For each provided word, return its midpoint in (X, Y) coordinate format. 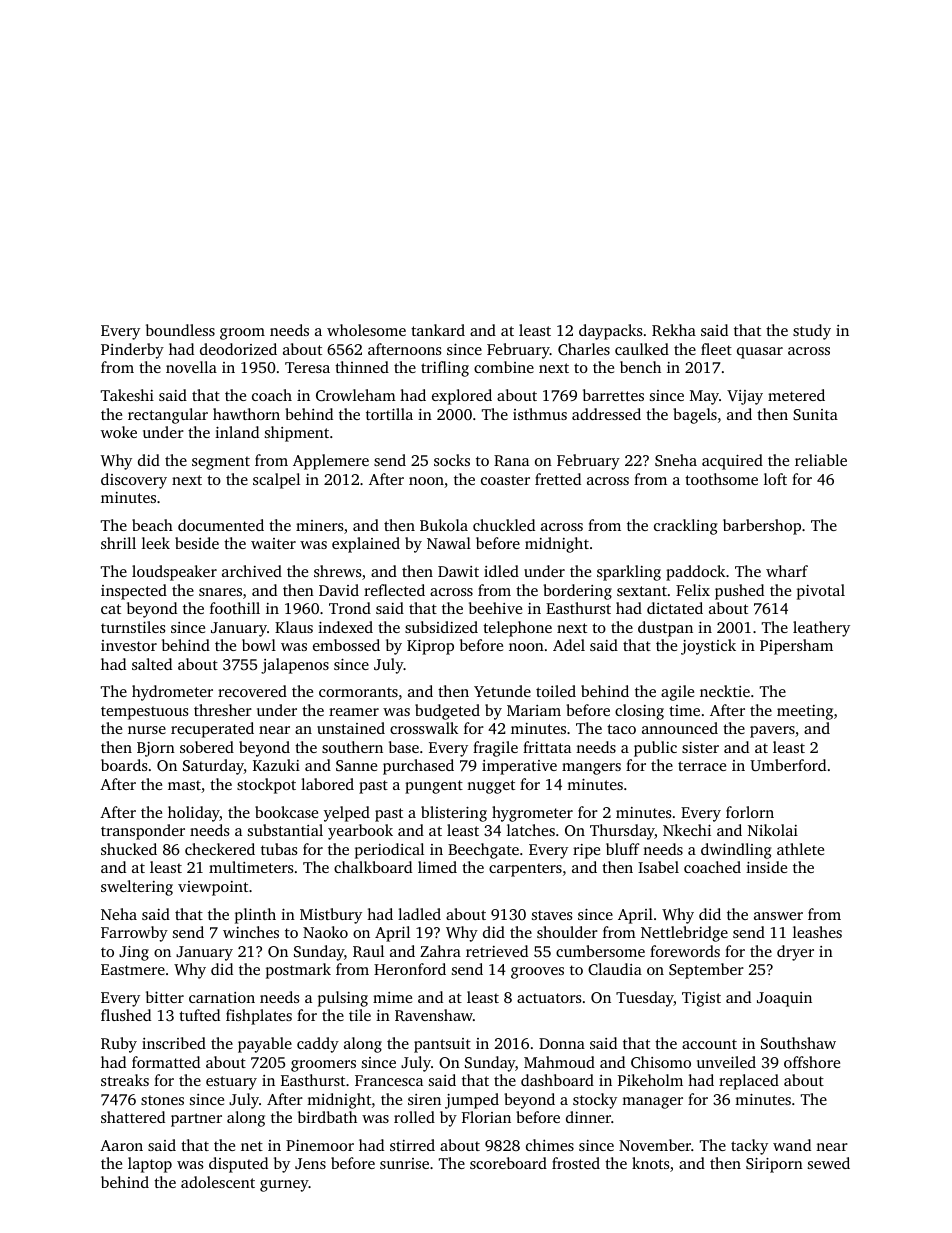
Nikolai (773, 830)
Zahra (440, 951)
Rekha (674, 330)
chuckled (504, 525)
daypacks (611, 332)
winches (251, 932)
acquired (732, 462)
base (404, 747)
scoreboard (508, 1163)
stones (162, 1100)
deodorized (238, 349)
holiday (194, 814)
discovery (134, 481)
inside (766, 867)
